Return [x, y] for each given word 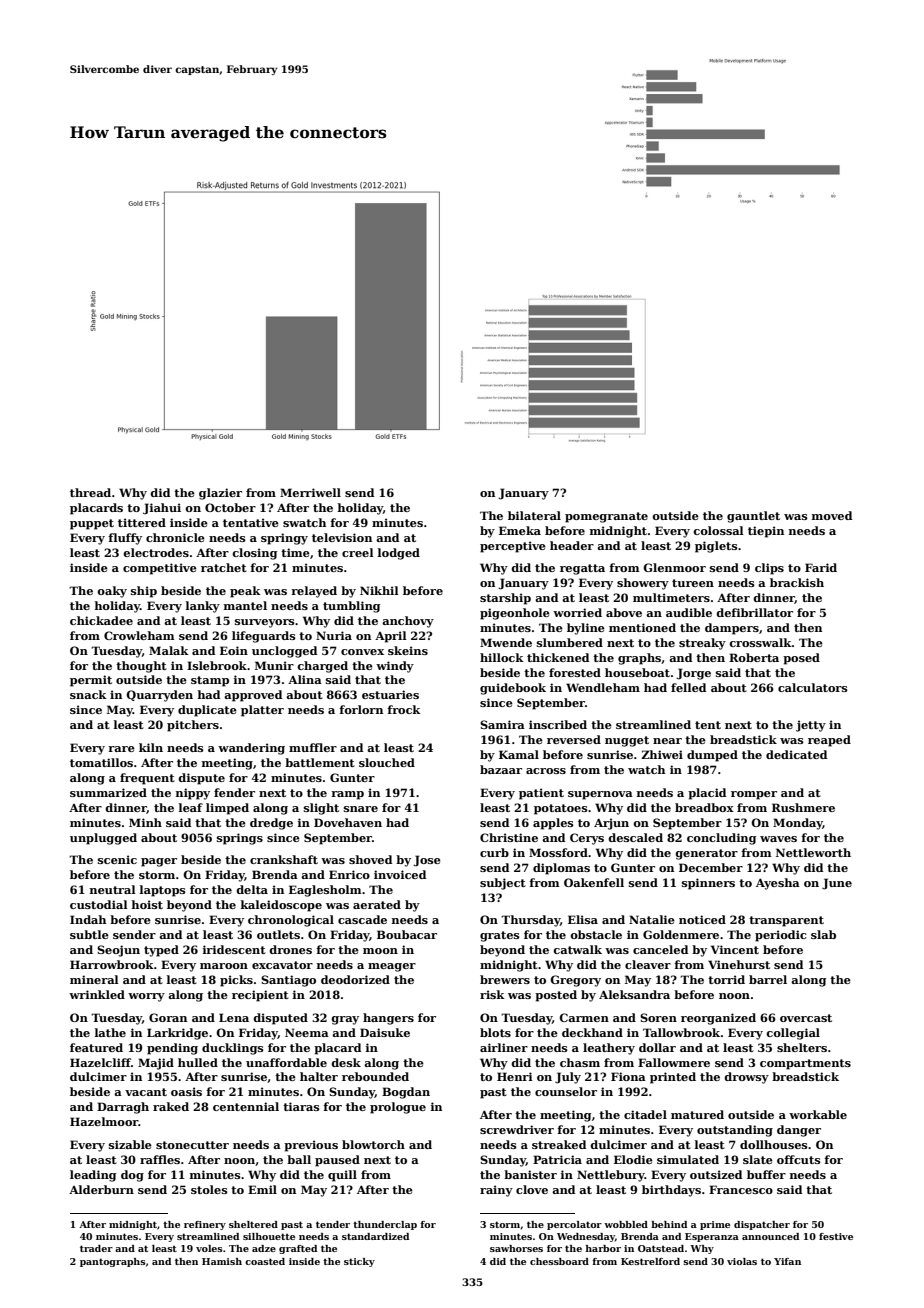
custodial [99, 904]
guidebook [513, 689]
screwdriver [517, 1129]
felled [688, 687]
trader [96, 1248]
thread [90, 492]
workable [818, 1114]
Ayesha [778, 884]
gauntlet [753, 517]
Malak [169, 650]
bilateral [534, 515]
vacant [146, 1092]
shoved [370, 859]
